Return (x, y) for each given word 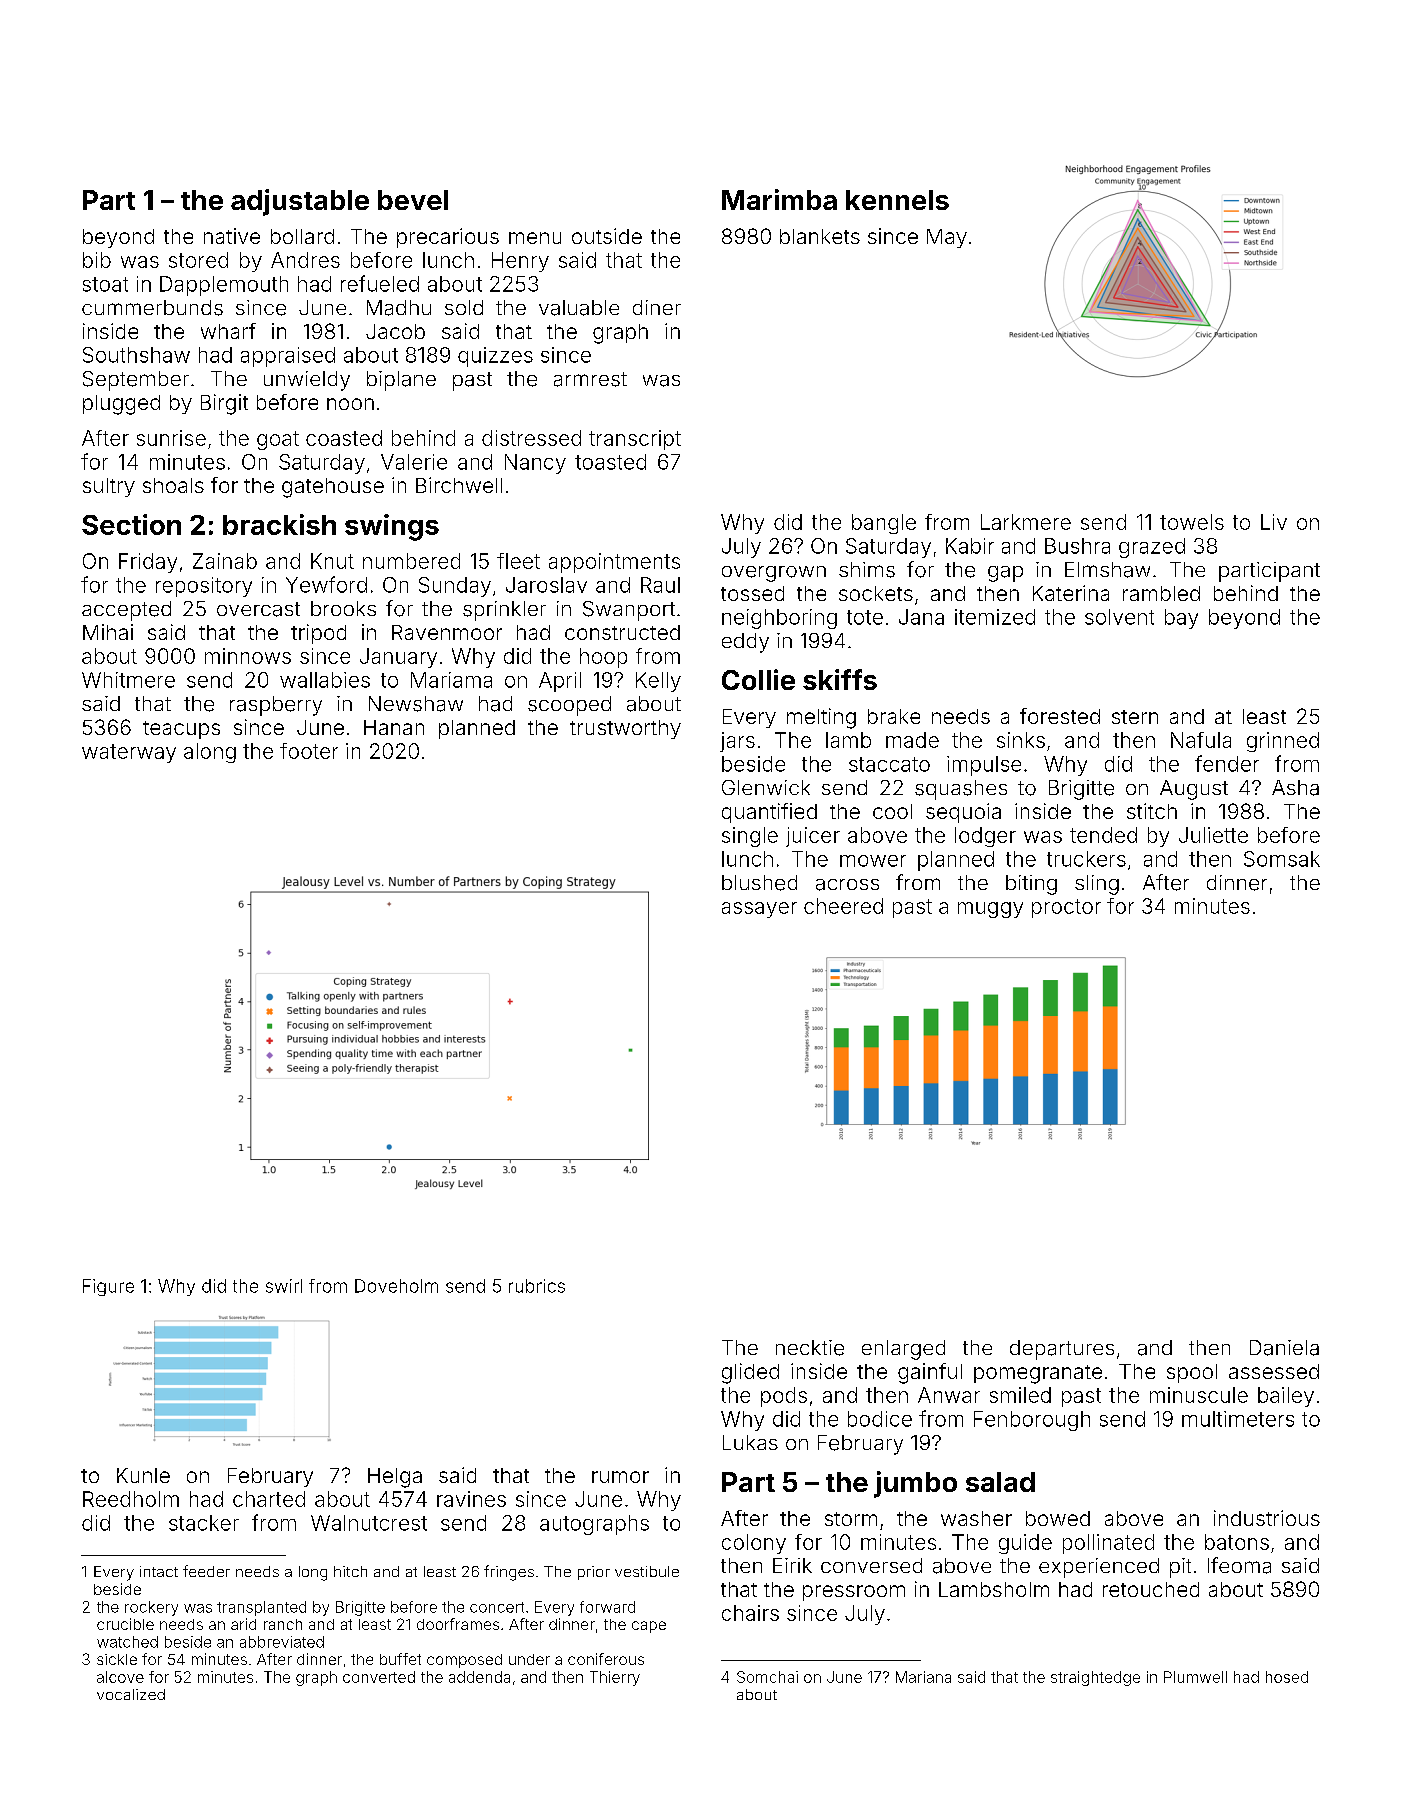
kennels (897, 200)
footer (309, 751)
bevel (413, 200)
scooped (569, 706)
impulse (984, 766)
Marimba (779, 199)
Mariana (923, 1677)
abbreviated (282, 1642)
